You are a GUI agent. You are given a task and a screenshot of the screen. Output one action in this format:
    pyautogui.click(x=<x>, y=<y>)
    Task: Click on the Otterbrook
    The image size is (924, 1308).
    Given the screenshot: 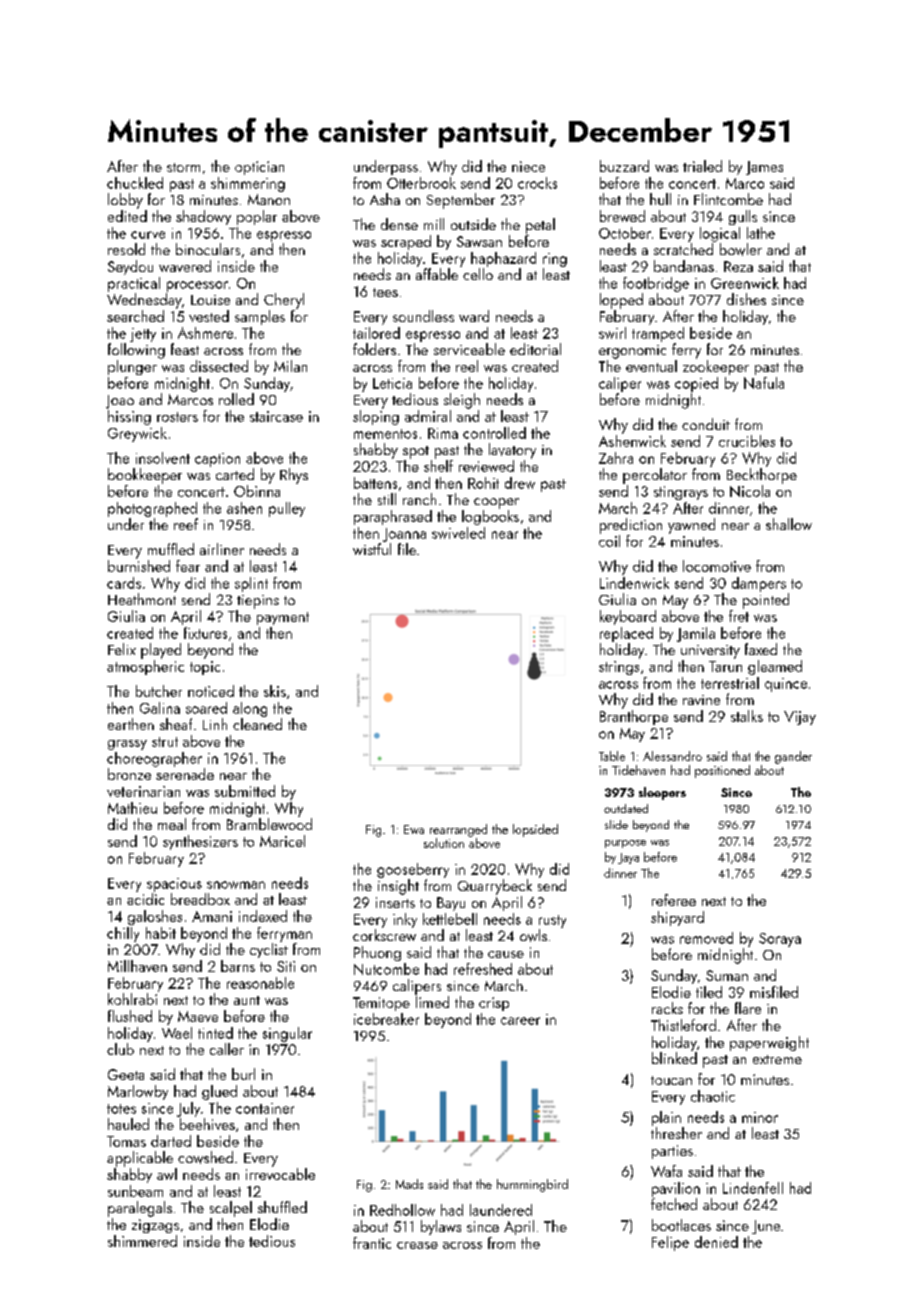 What is the action you would take?
    pyautogui.click(x=421, y=183)
